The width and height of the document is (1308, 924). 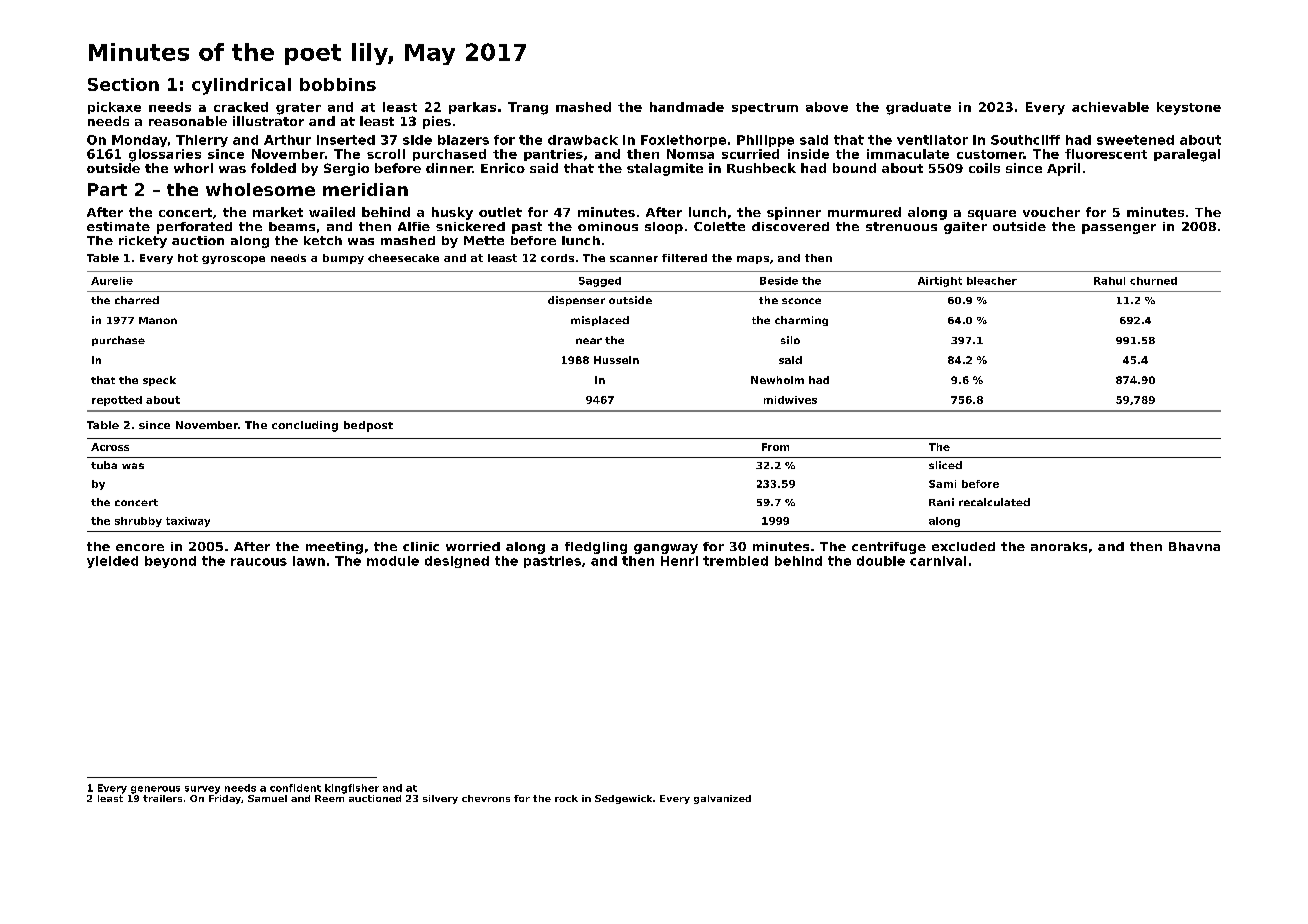 What do you see at coordinates (827, 107) in the document?
I see `above` at bounding box center [827, 107].
